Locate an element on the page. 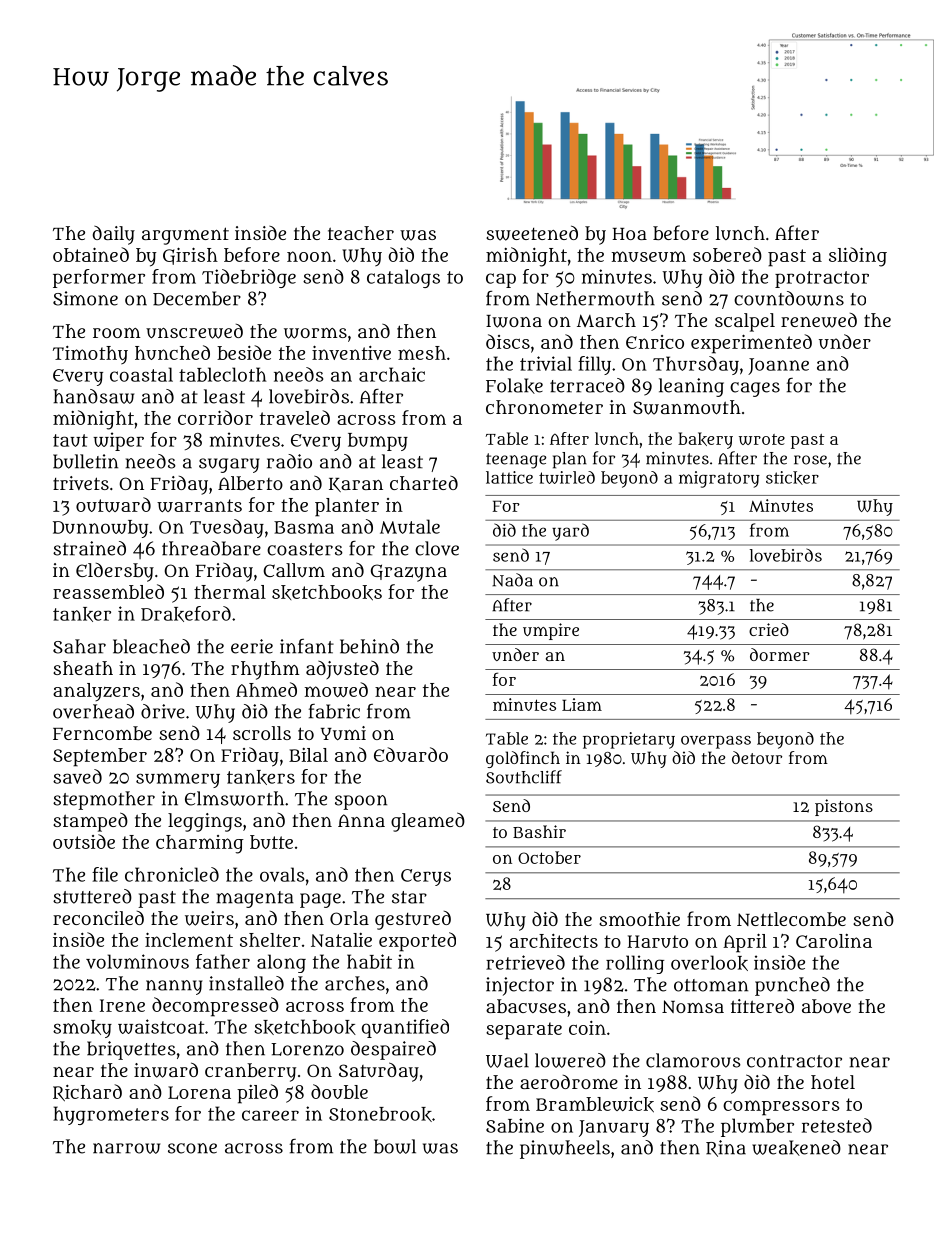 The width and height of the page is (952, 1233). sliding is located at coordinates (858, 257).
